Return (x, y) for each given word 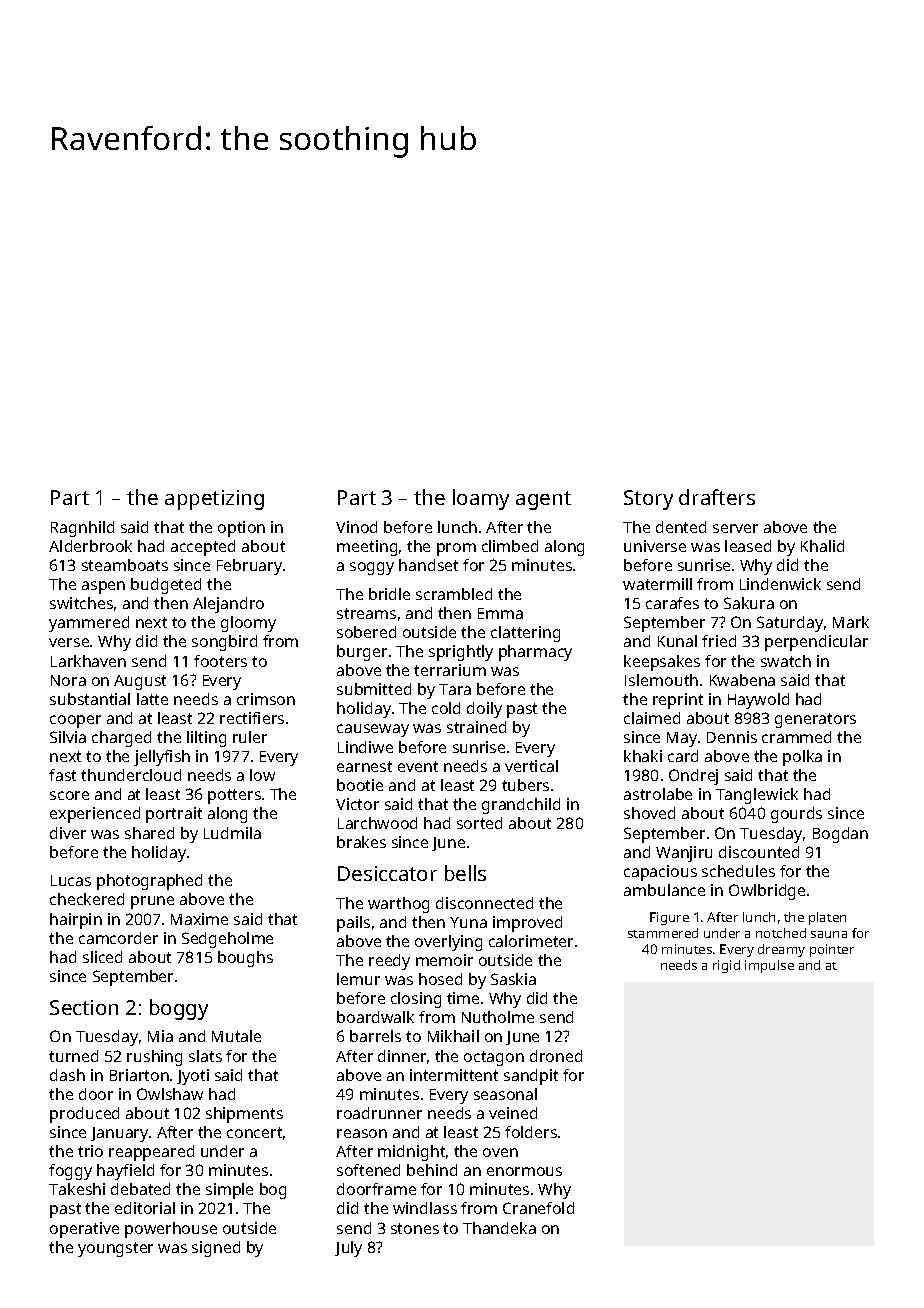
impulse (769, 966)
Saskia (513, 979)
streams (366, 613)
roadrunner (379, 1113)
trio (90, 1151)
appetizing (214, 500)
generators (815, 720)
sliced (102, 957)
